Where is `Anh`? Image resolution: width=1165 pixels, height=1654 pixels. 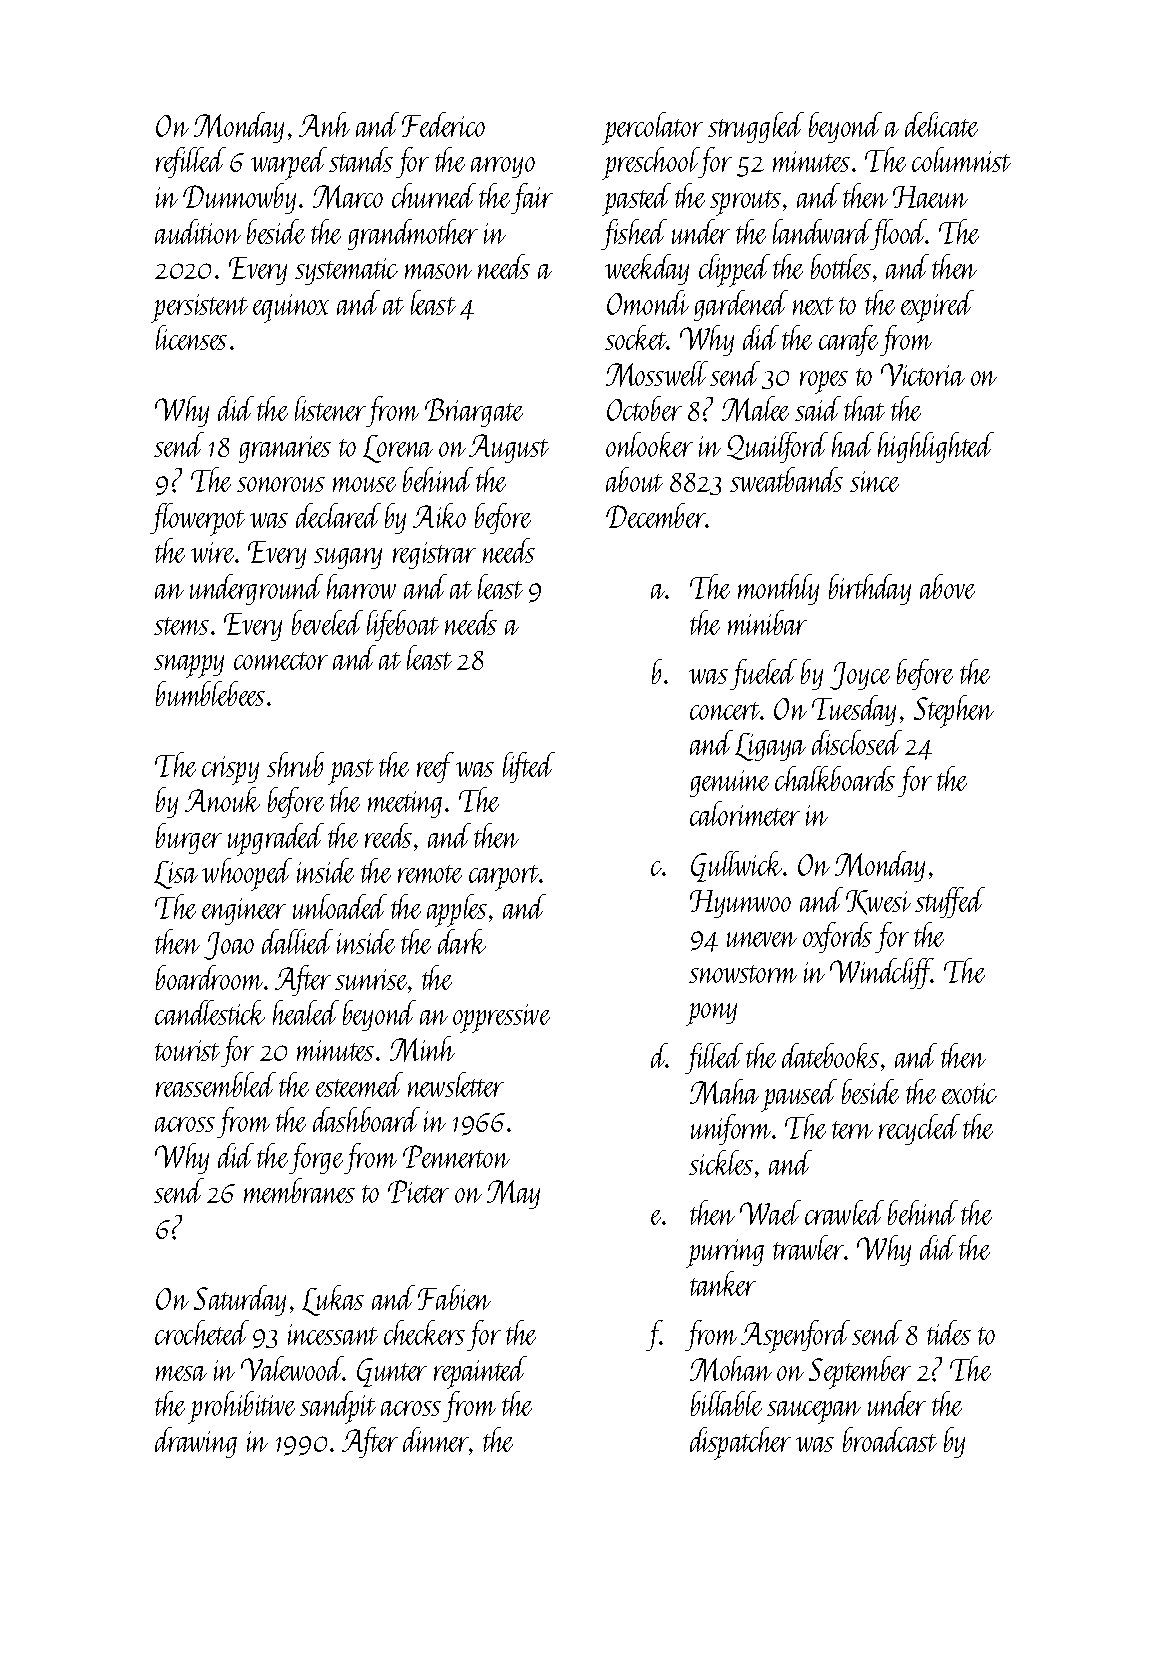 Anh is located at coordinates (324, 124).
